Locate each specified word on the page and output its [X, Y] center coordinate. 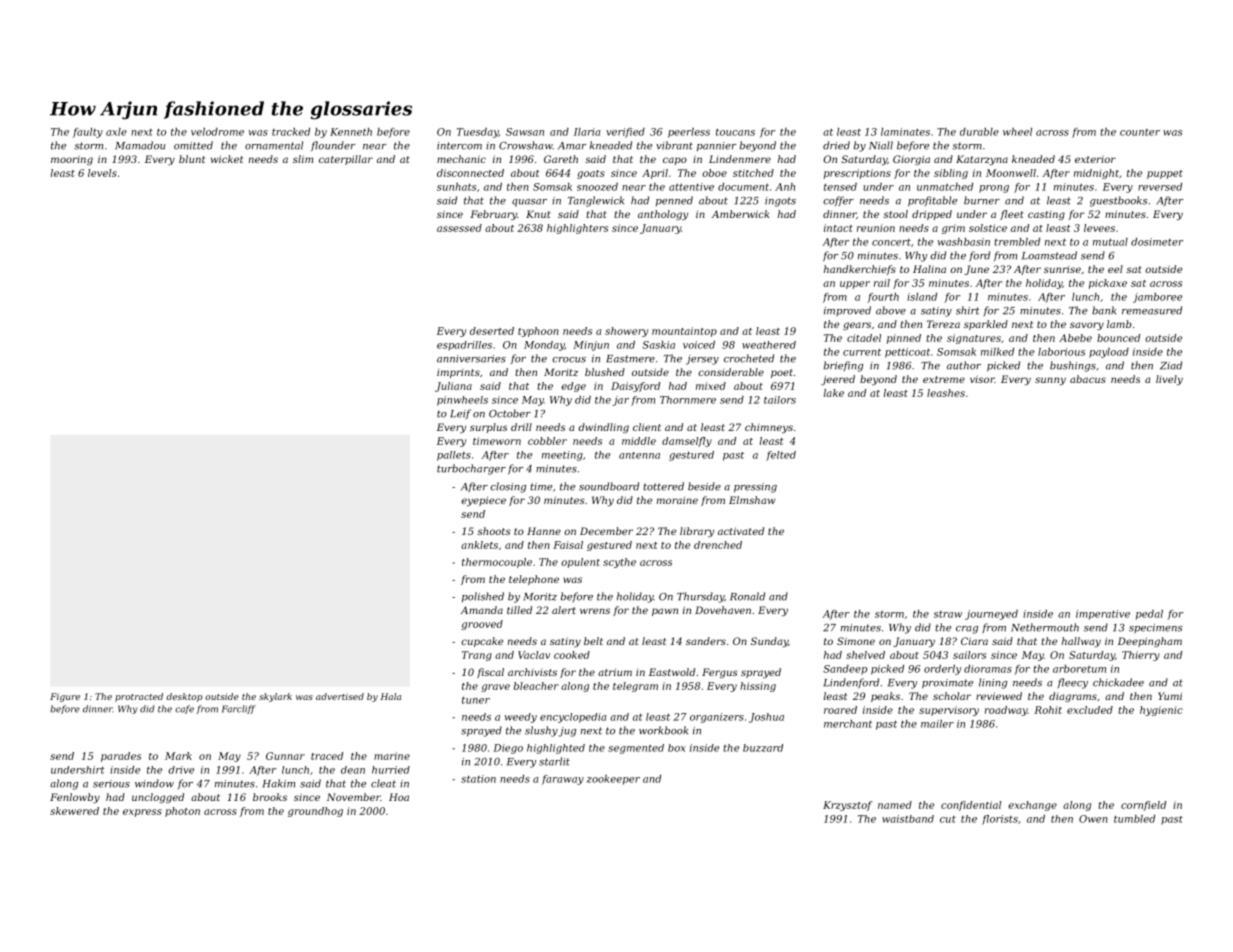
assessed [459, 228]
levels [102, 173]
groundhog [315, 812]
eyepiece [483, 501]
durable [979, 132]
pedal [1149, 615]
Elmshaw [752, 500]
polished [483, 597]
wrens [595, 611]
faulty [88, 133]
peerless [689, 133]
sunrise [1062, 269]
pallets [454, 456]
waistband [908, 819]
